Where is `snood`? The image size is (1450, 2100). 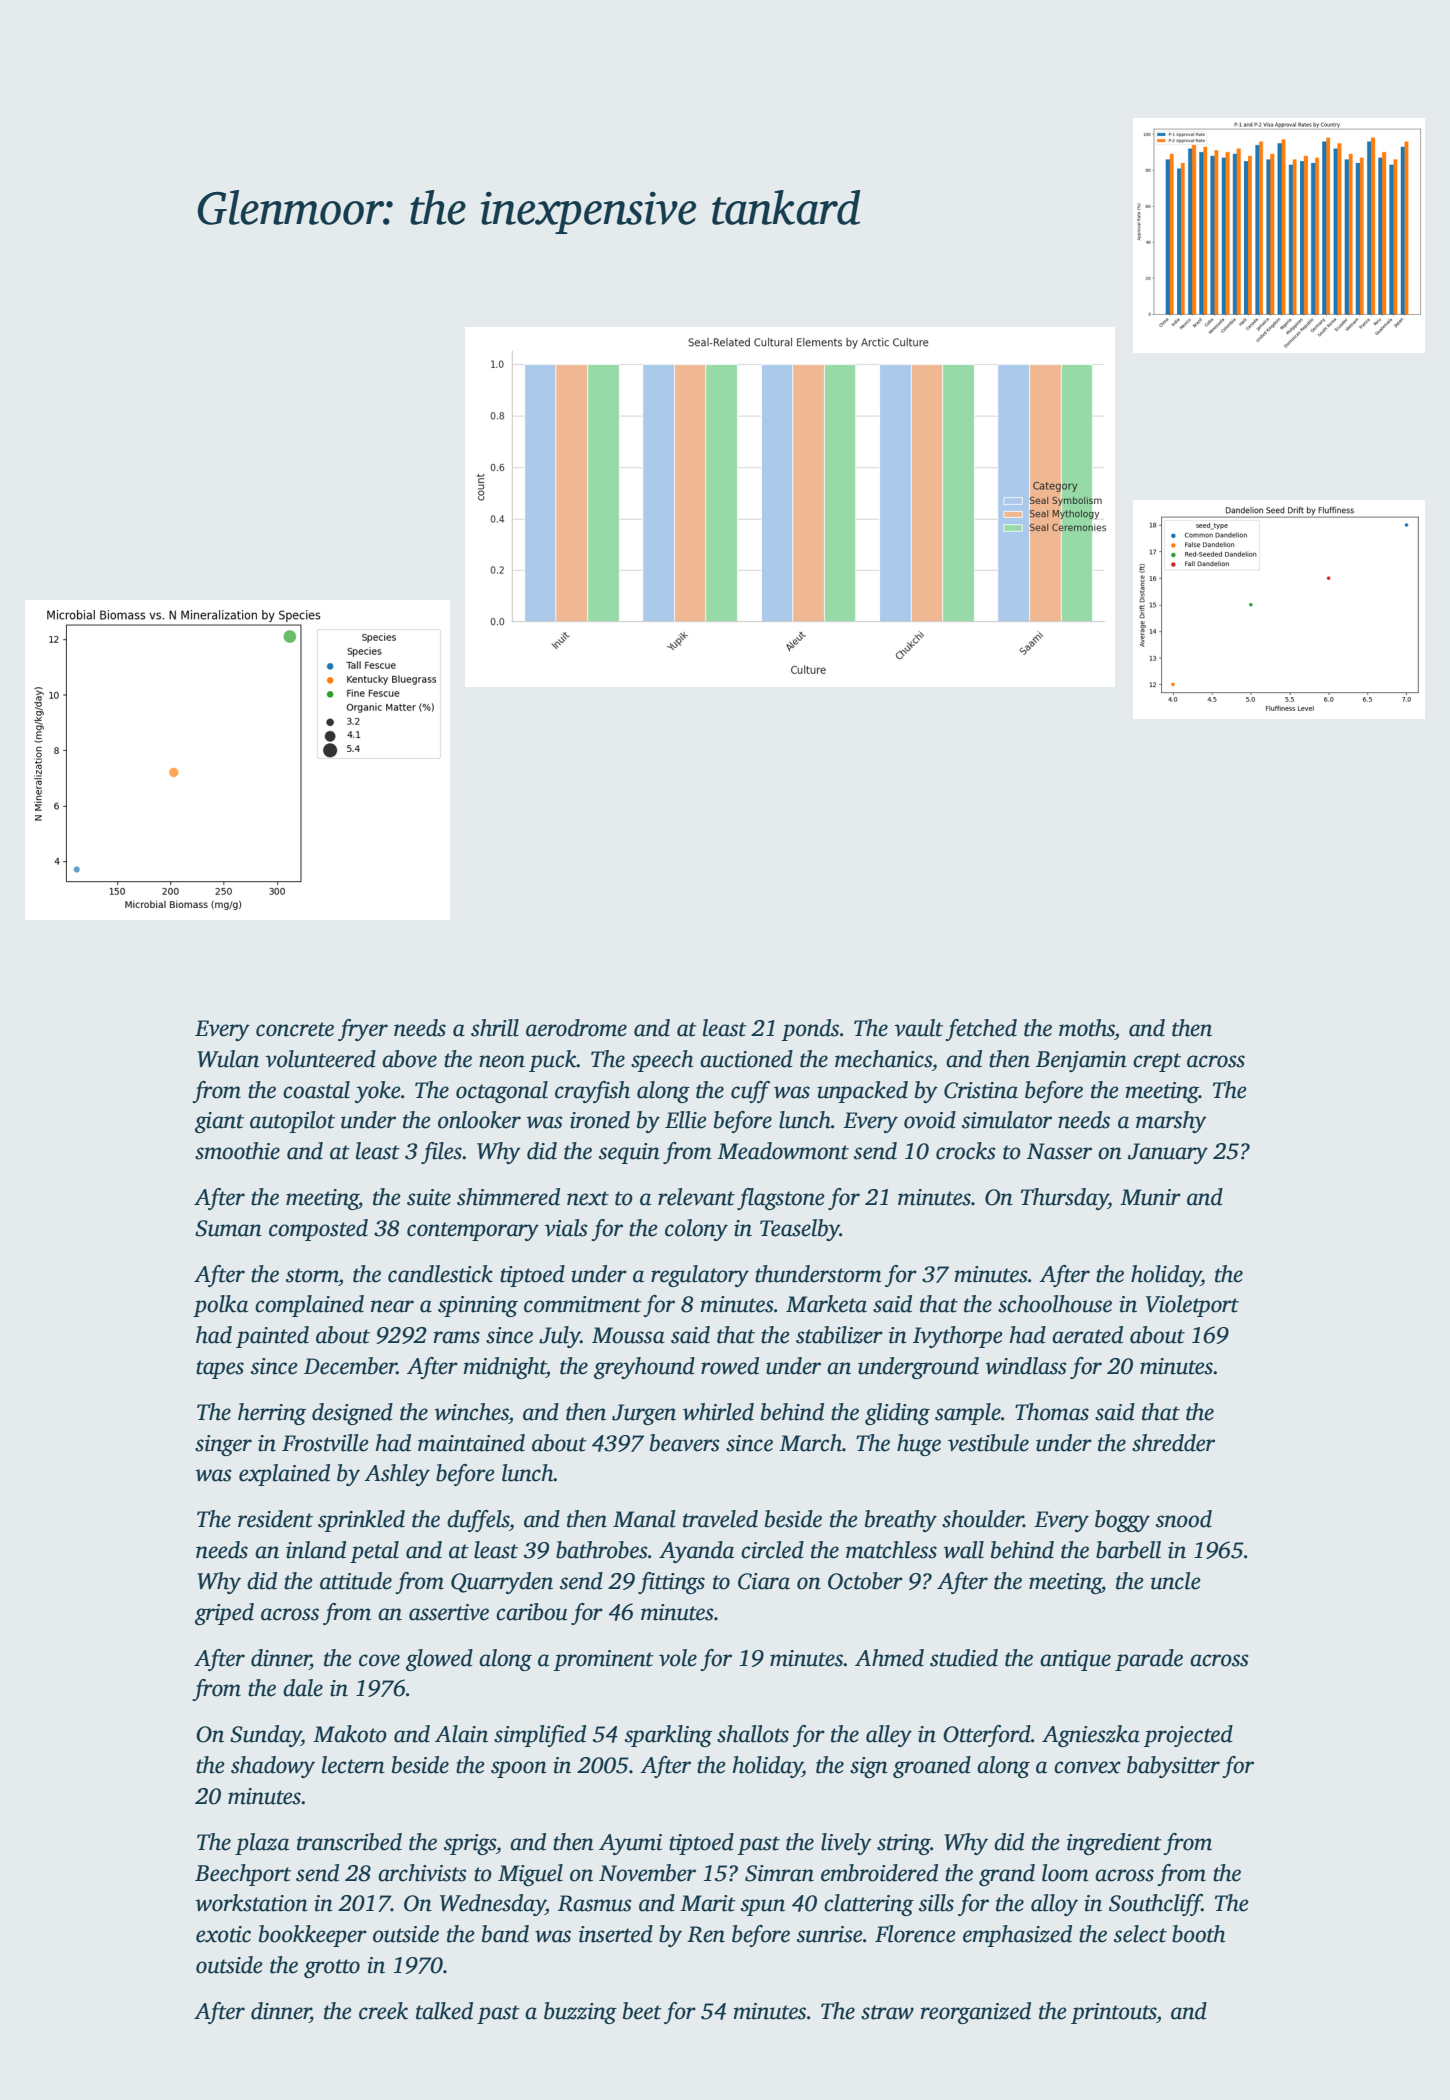
snood is located at coordinates (1184, 1519).
